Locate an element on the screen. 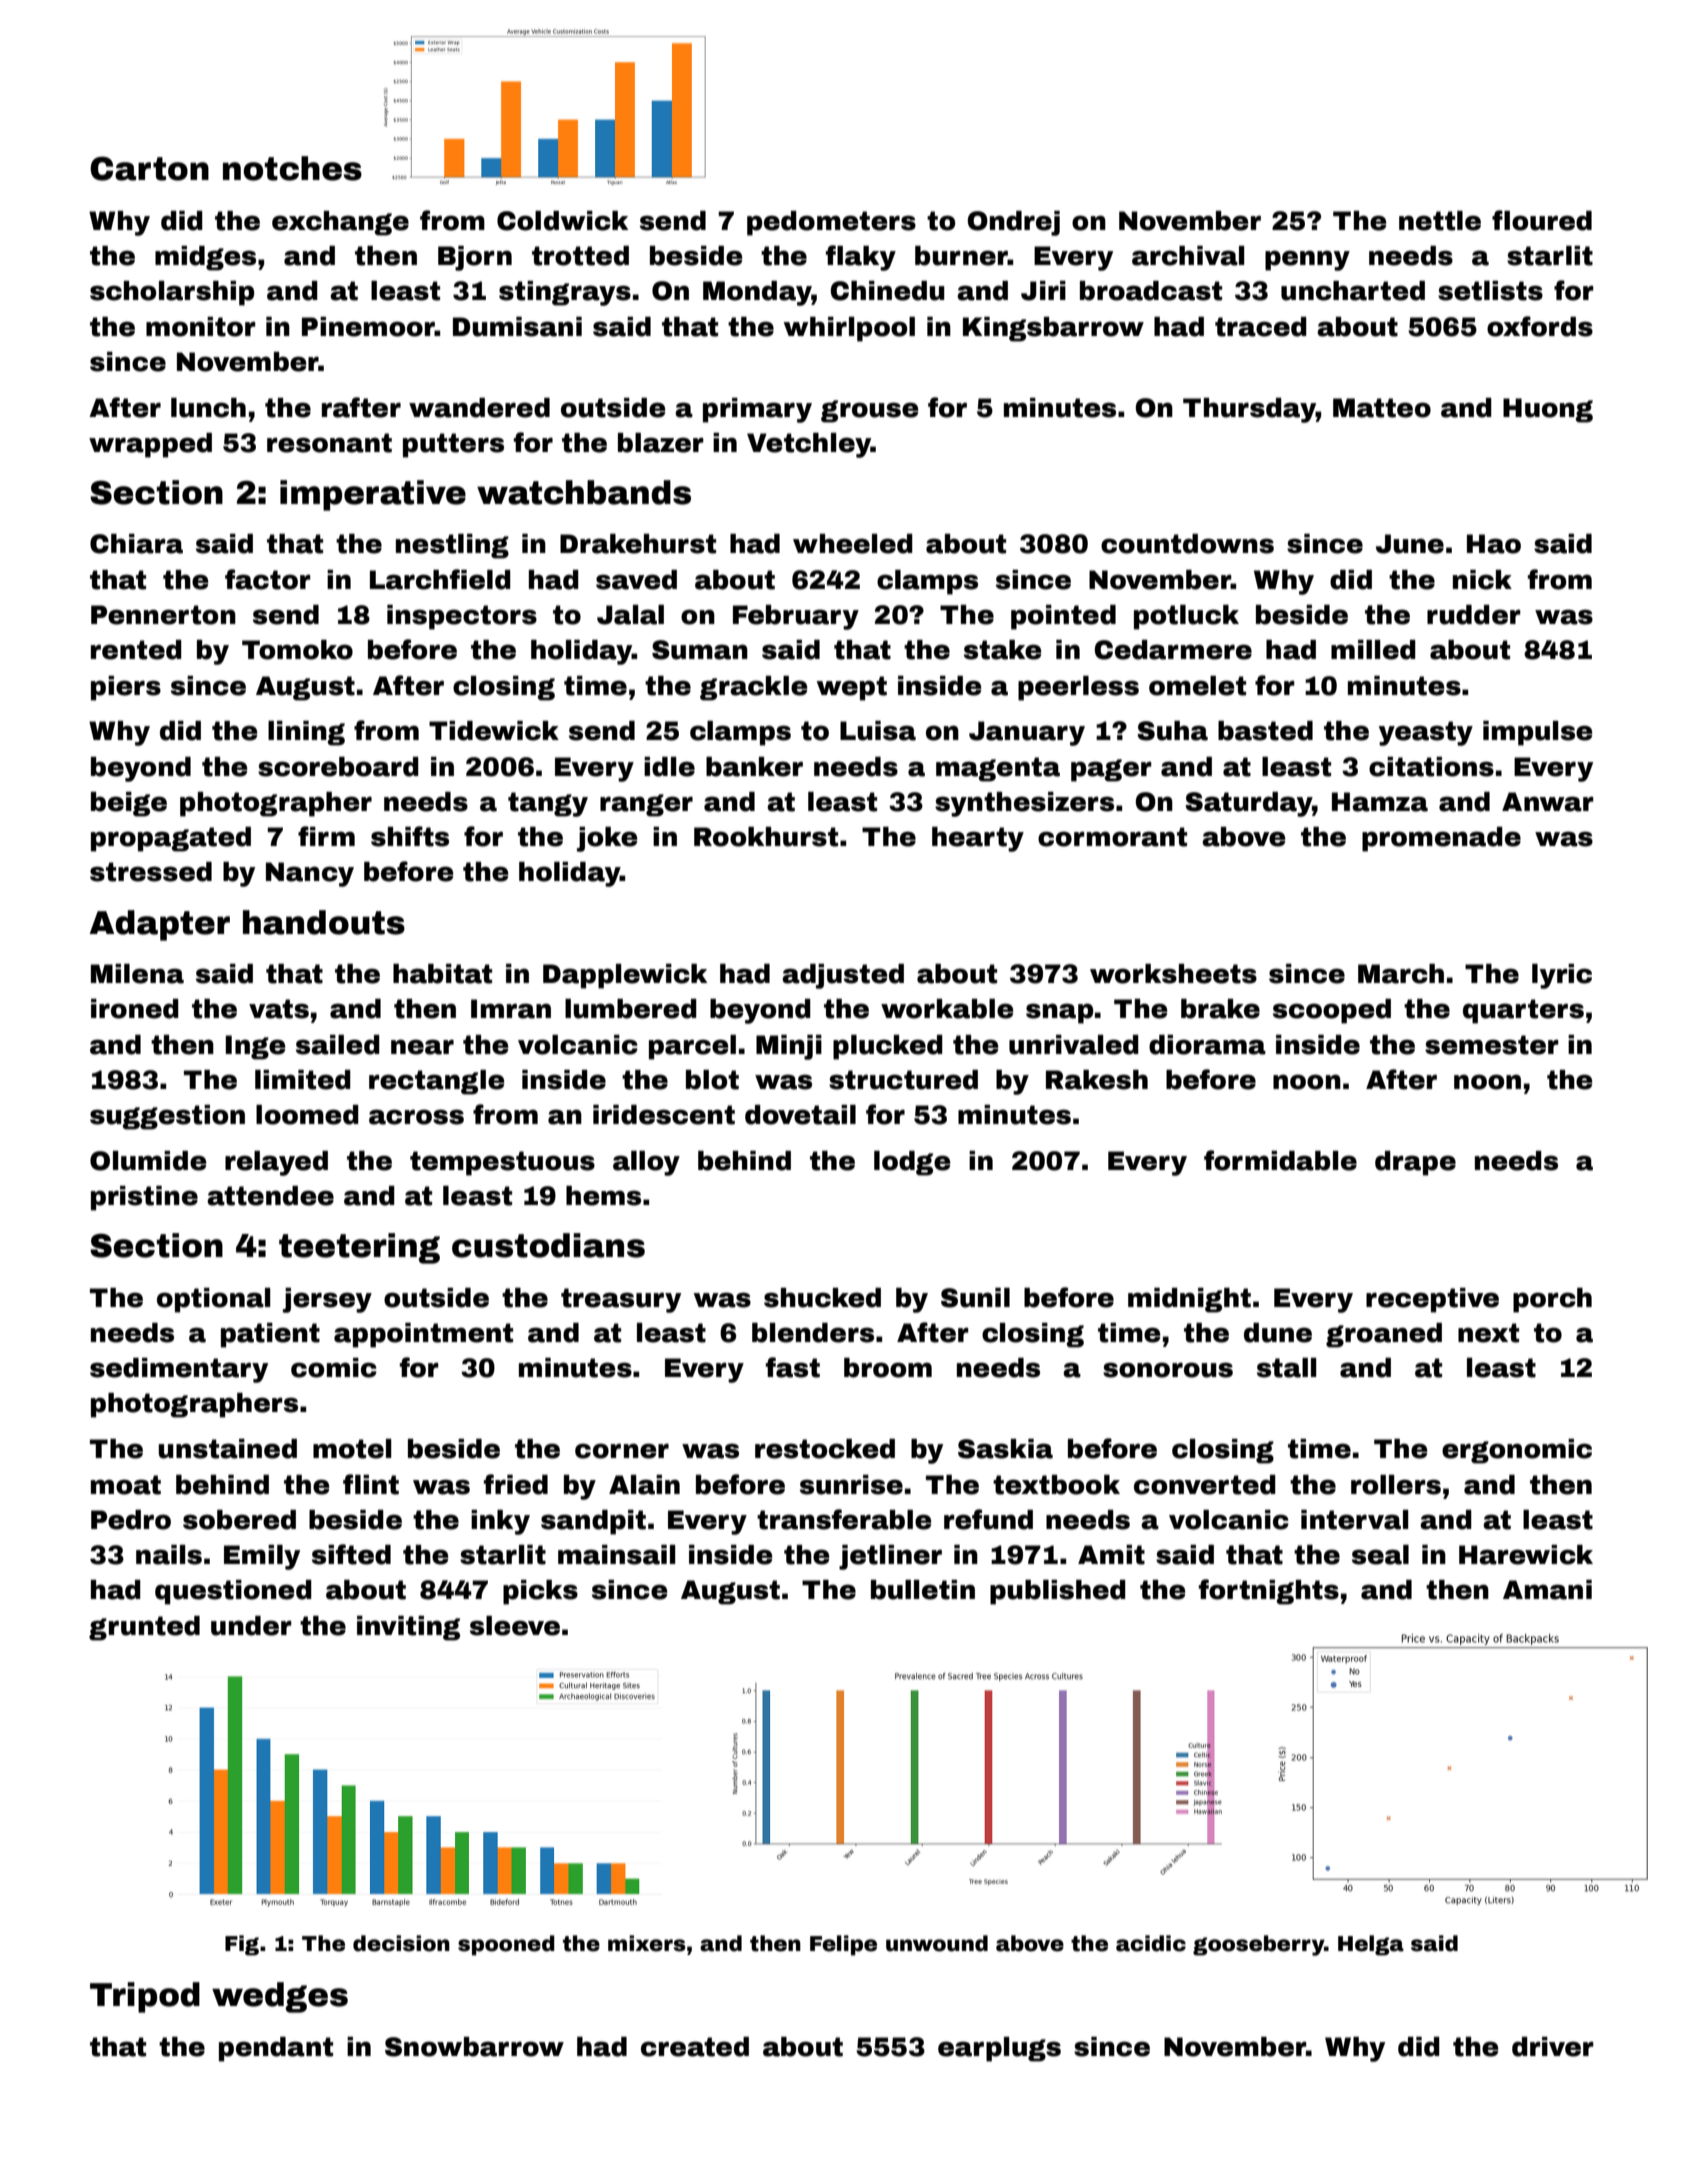 This screenshot has width=1683, height=2178. floured is located at coordinates (1542, 220).
